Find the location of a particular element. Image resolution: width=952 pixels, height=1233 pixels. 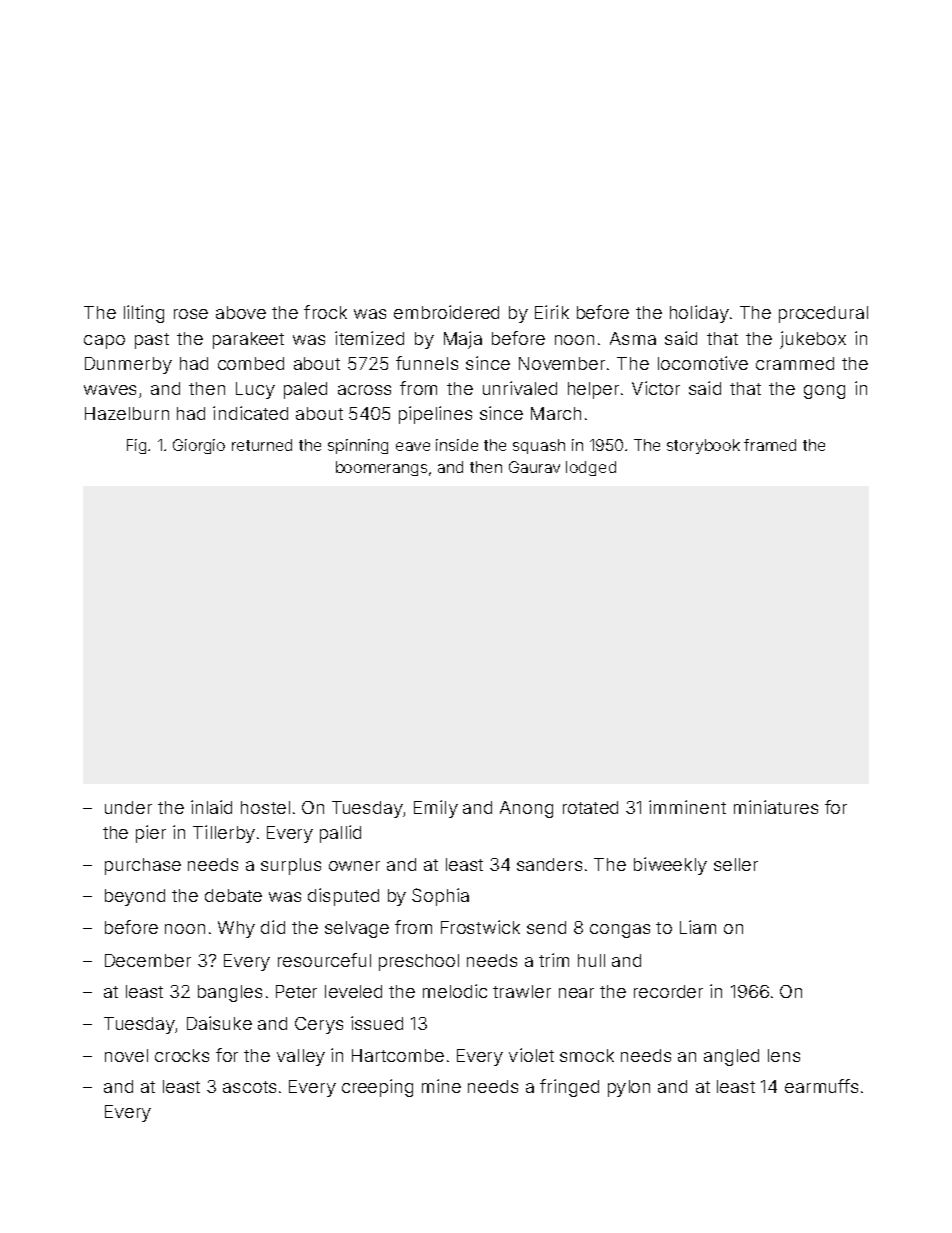

procedural is located at coordinates (823, 314).
